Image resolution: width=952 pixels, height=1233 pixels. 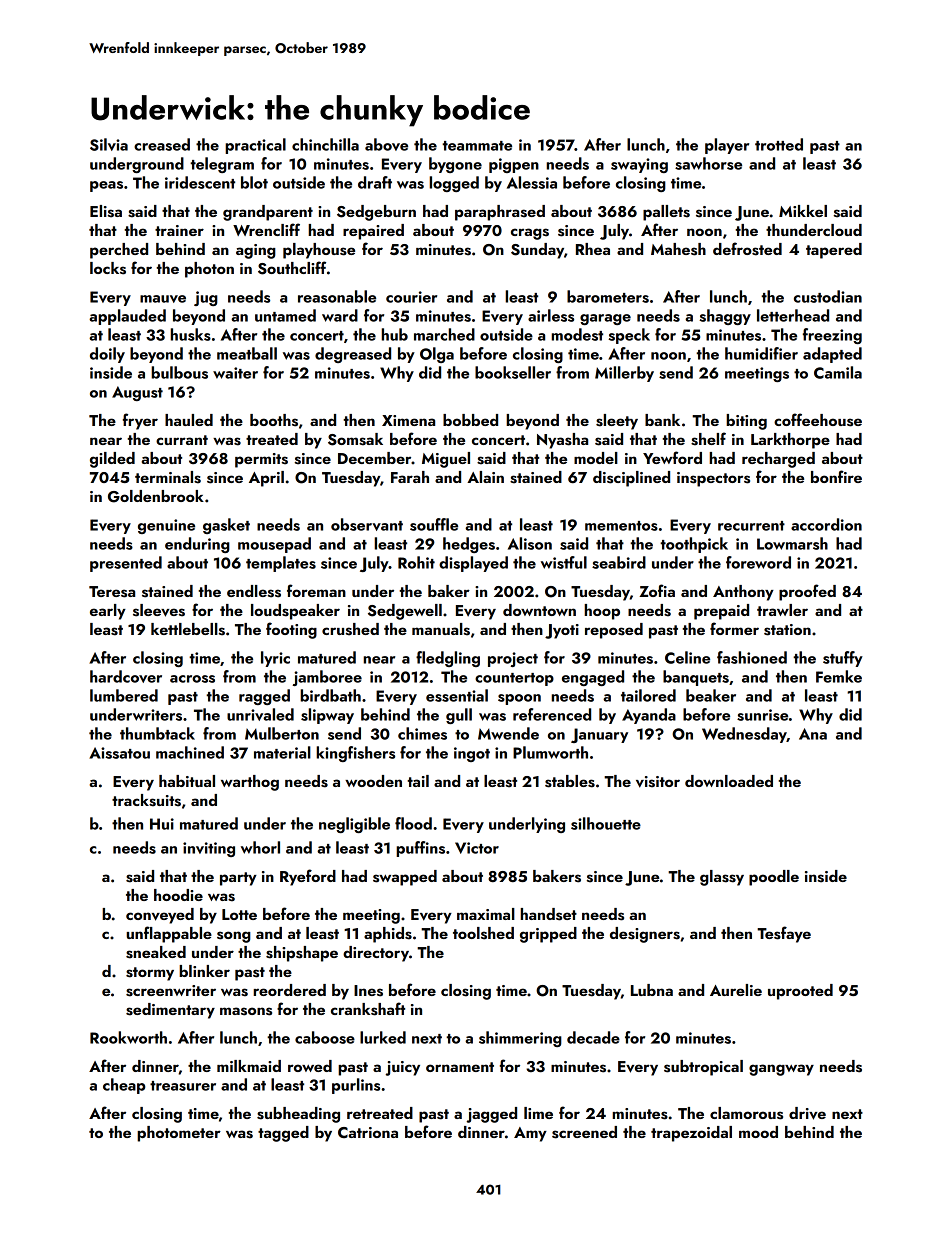 I want to click on draft, so click(x=375, y=182).
